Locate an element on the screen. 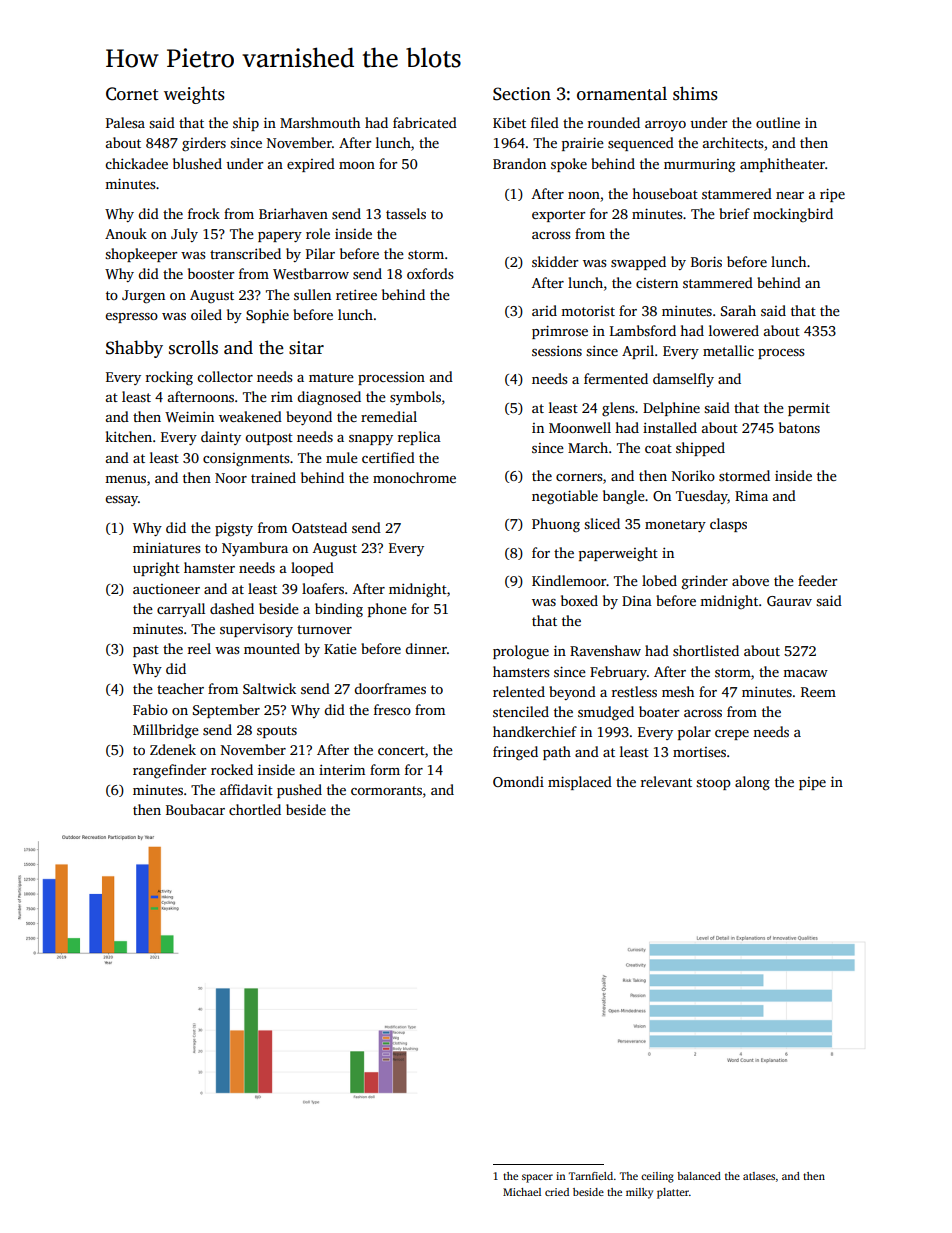  Michael is located at coordinates (522, 1192).
